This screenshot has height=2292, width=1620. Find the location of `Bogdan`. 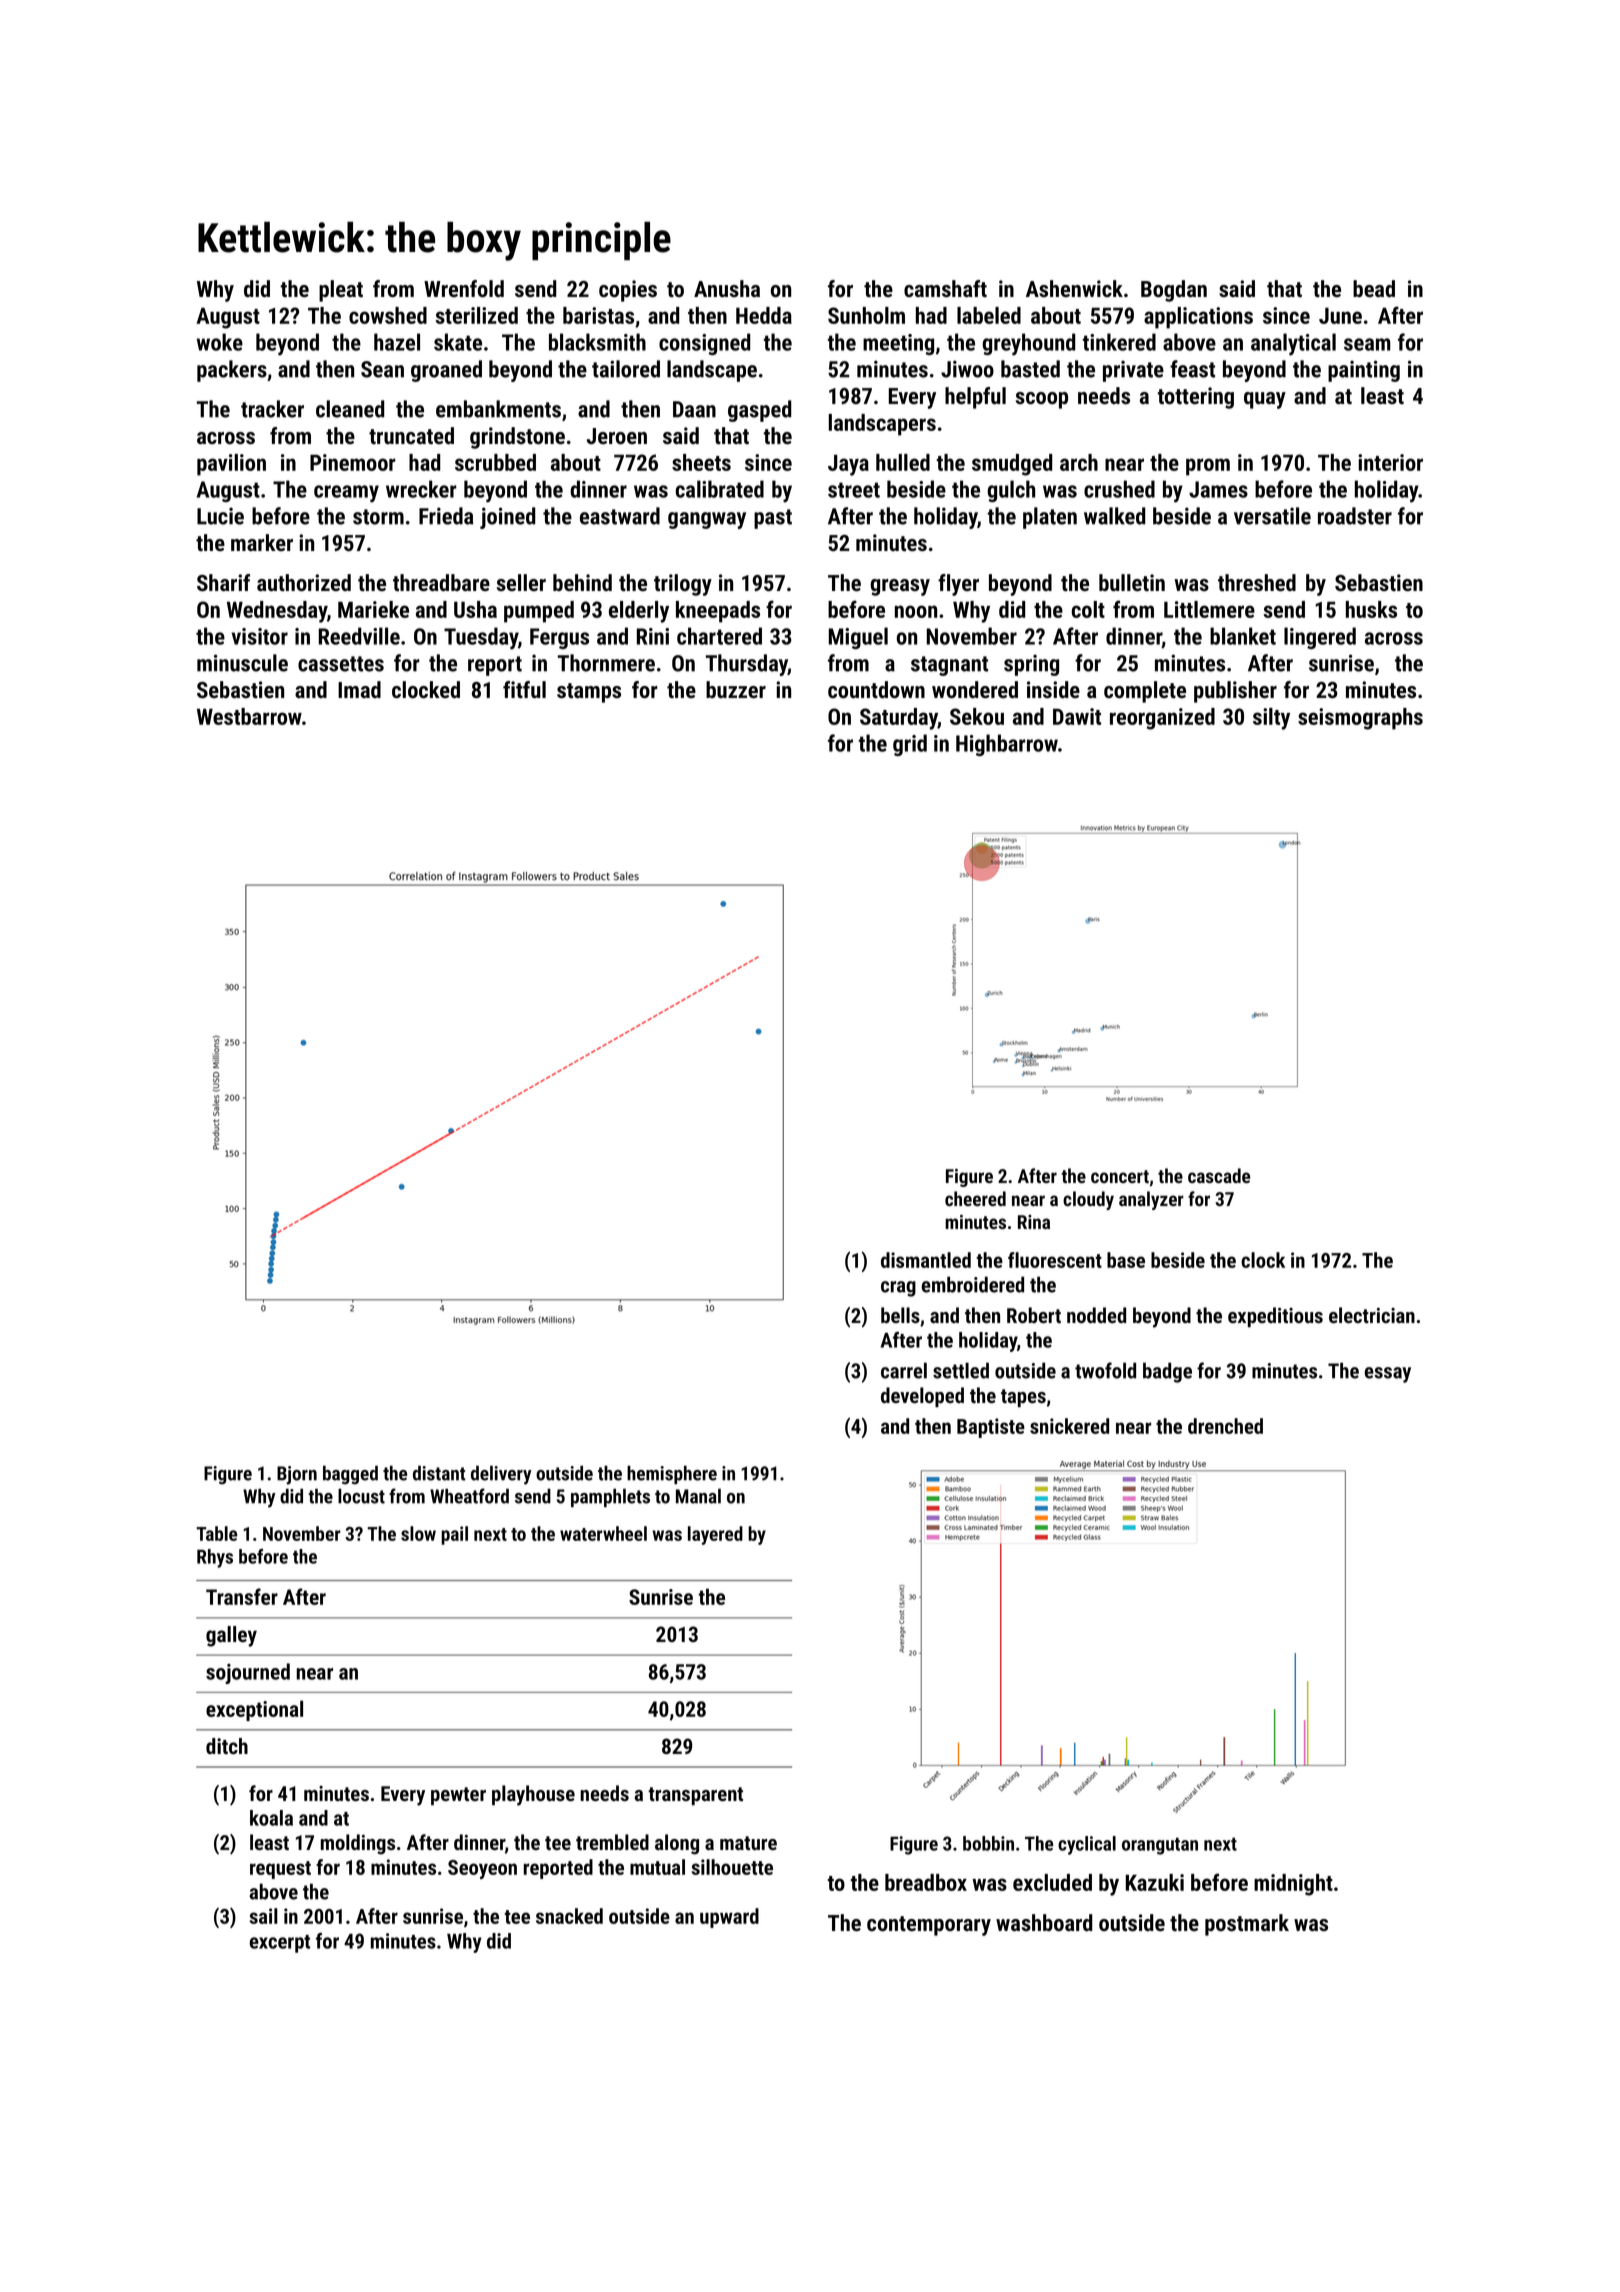

Bogdan is located at coordinates (1174, 291).
